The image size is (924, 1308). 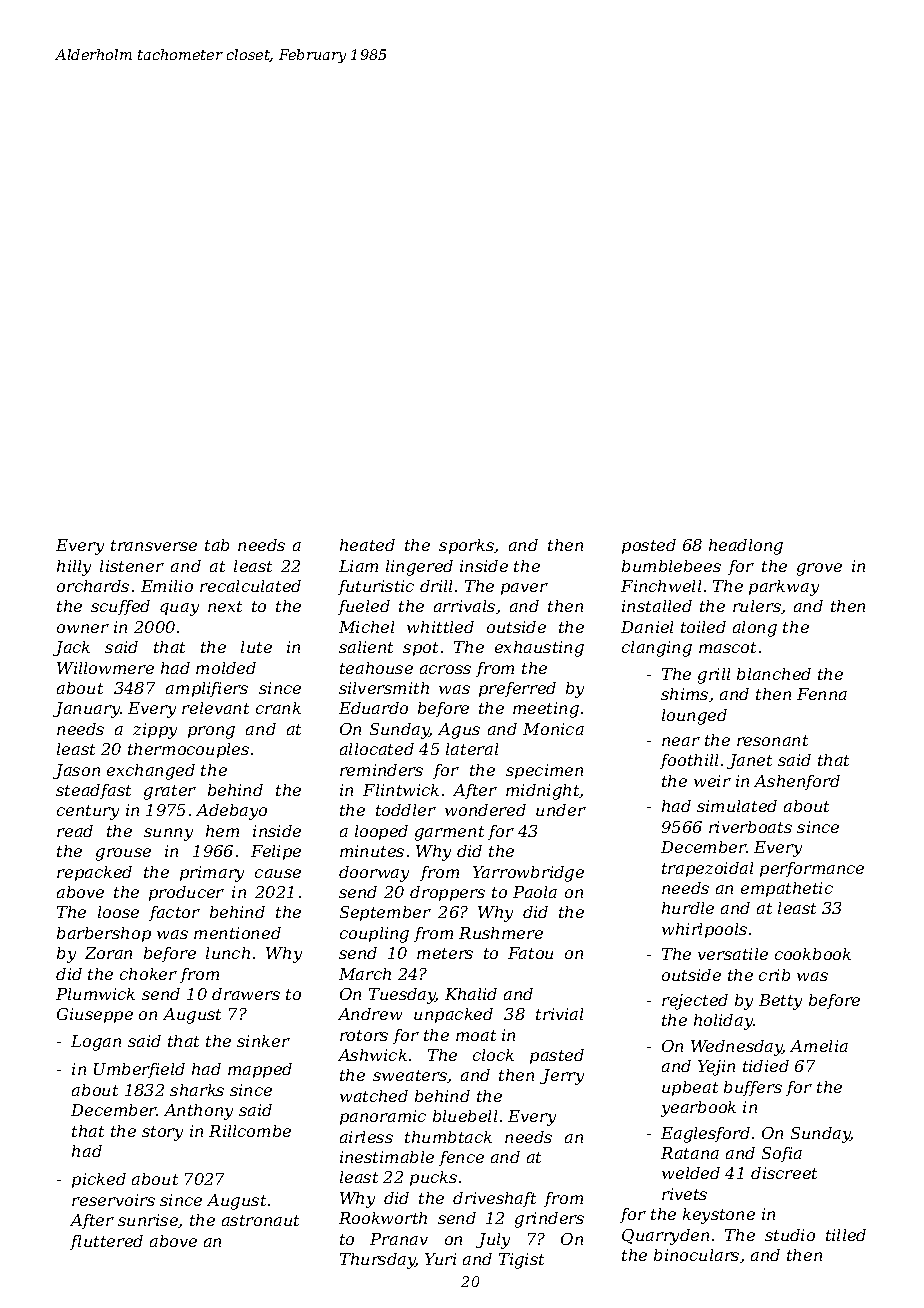 I want to click on tab, so click(x=217, y=545).
